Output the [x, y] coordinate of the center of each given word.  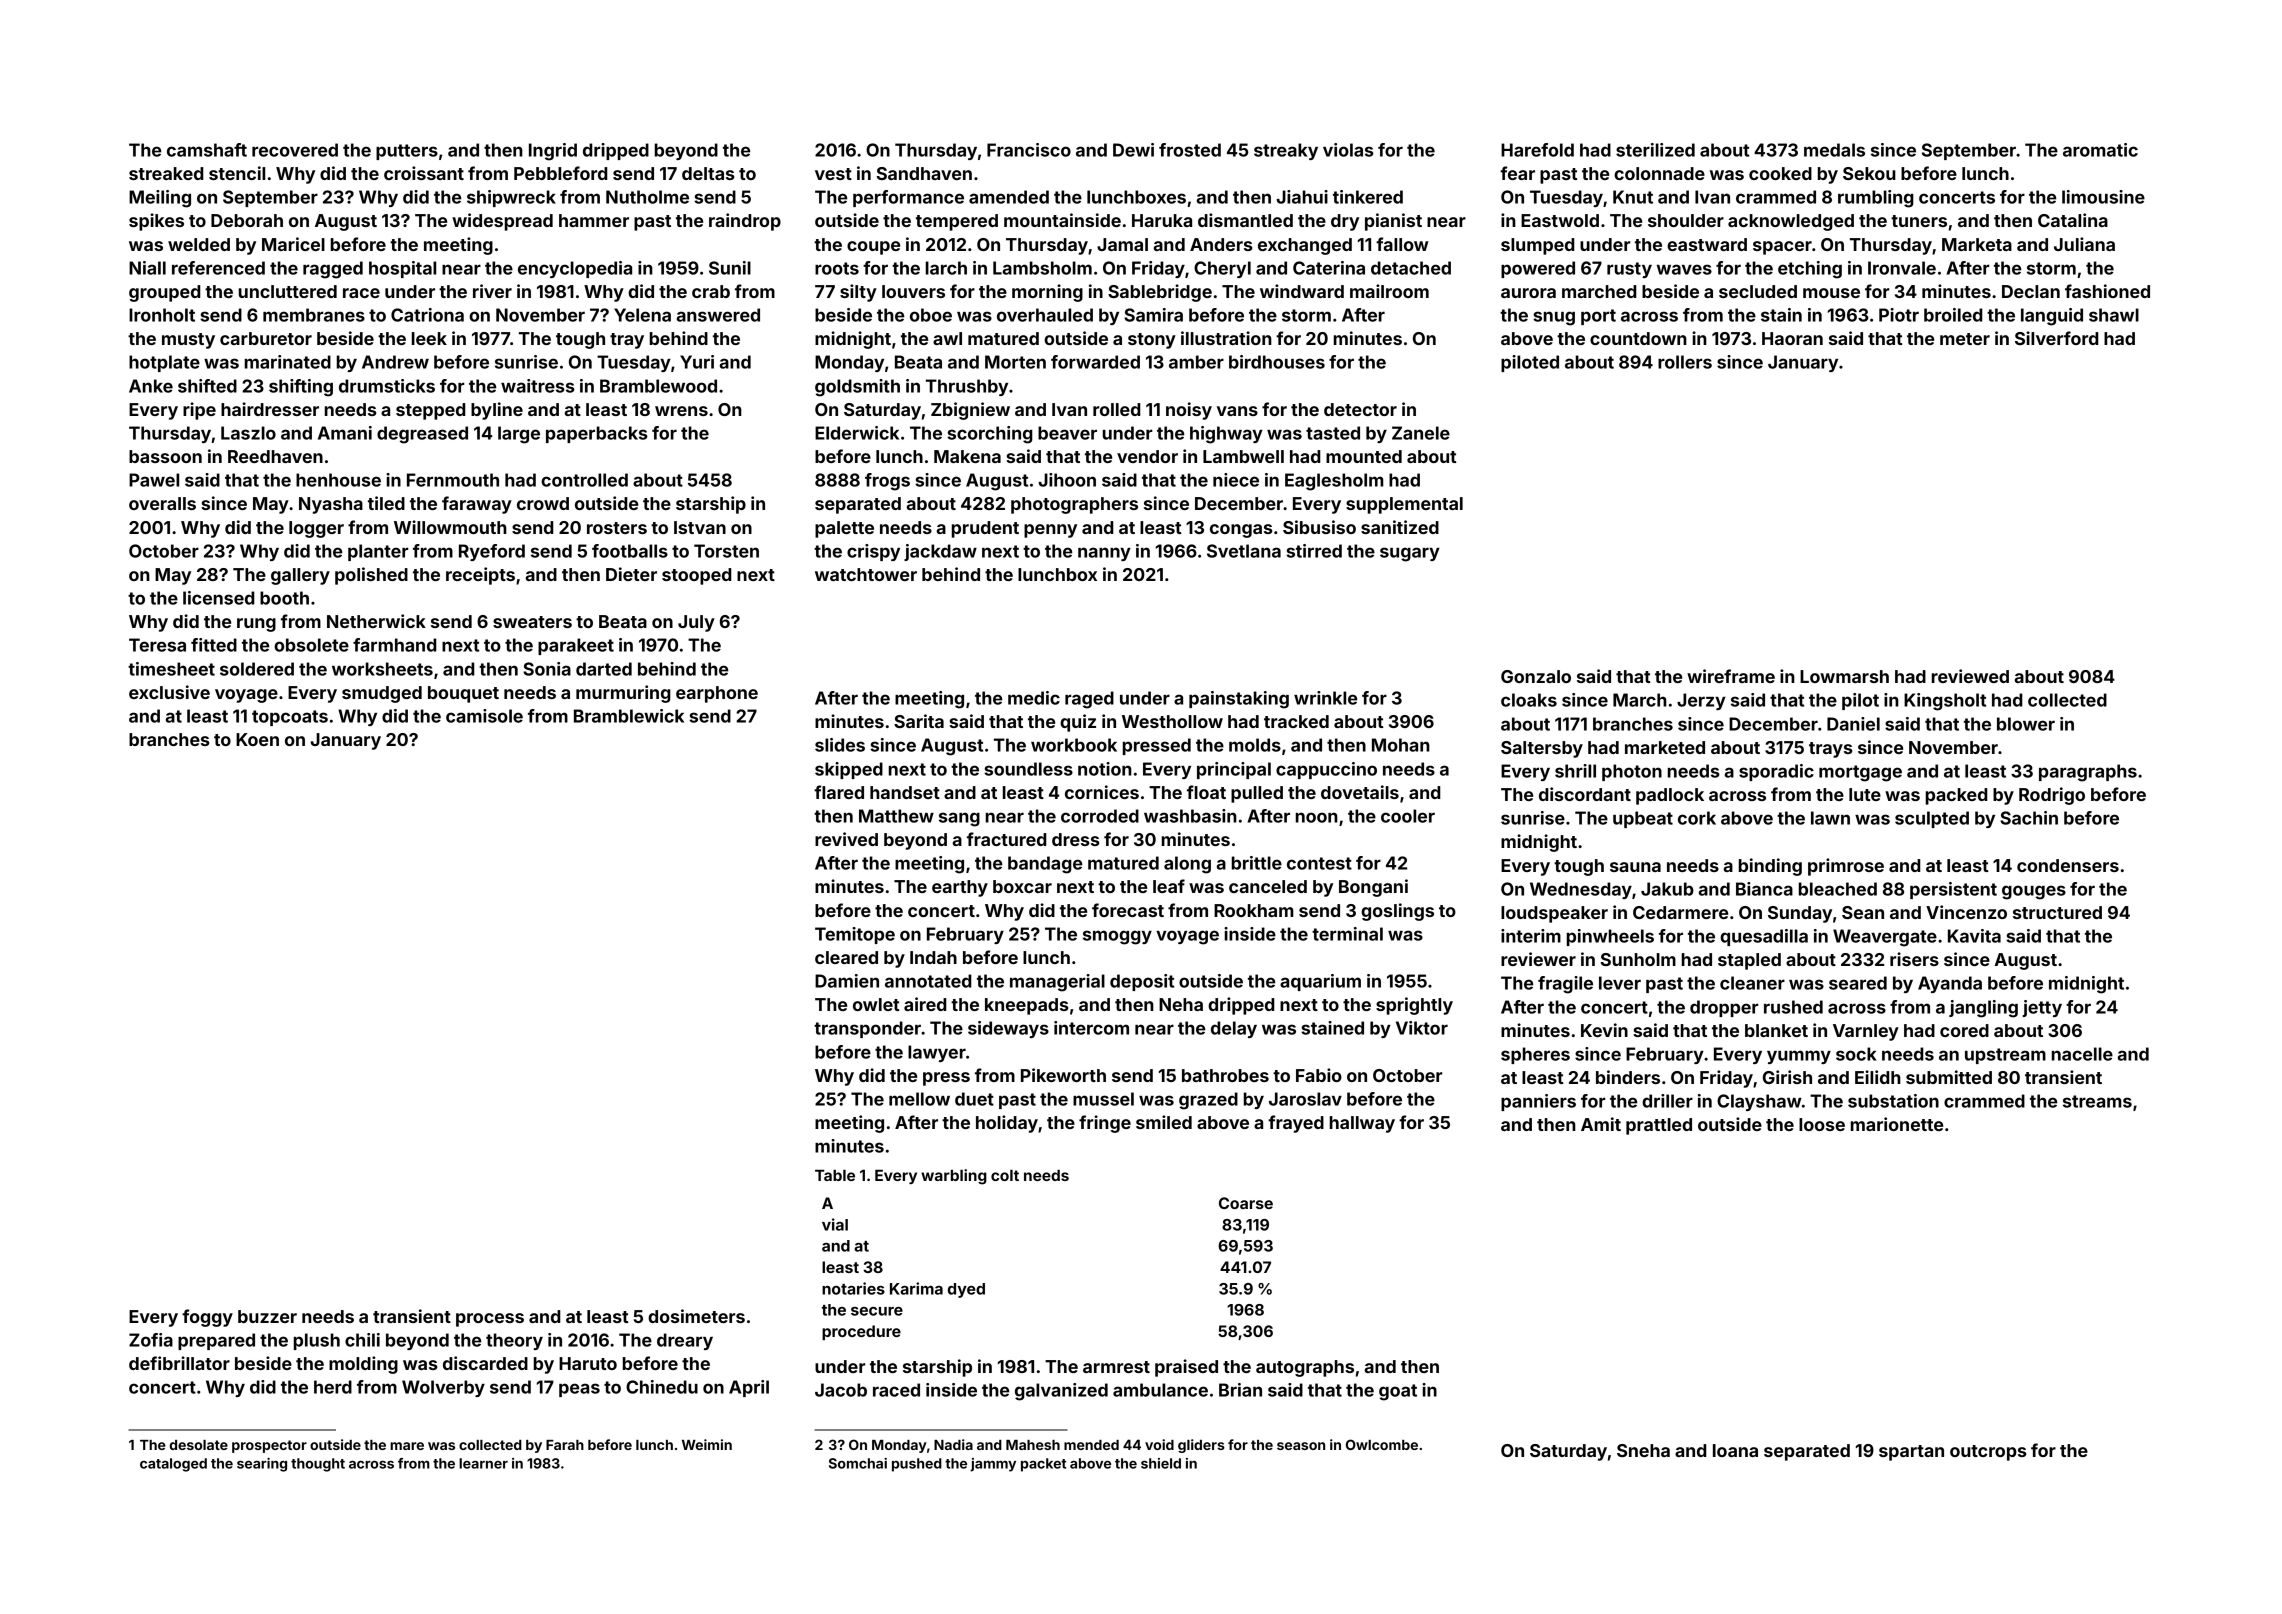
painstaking [1239, 700]
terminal [1347, 934]
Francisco [1029, 150]
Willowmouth [450, 527]
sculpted [1932, 819]
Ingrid [553, 152]
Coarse [1246, 1203]
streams [2097, 1101]
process [490, 1320]
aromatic [2100, 150]
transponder [867, 1029]
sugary [1410, 554]
